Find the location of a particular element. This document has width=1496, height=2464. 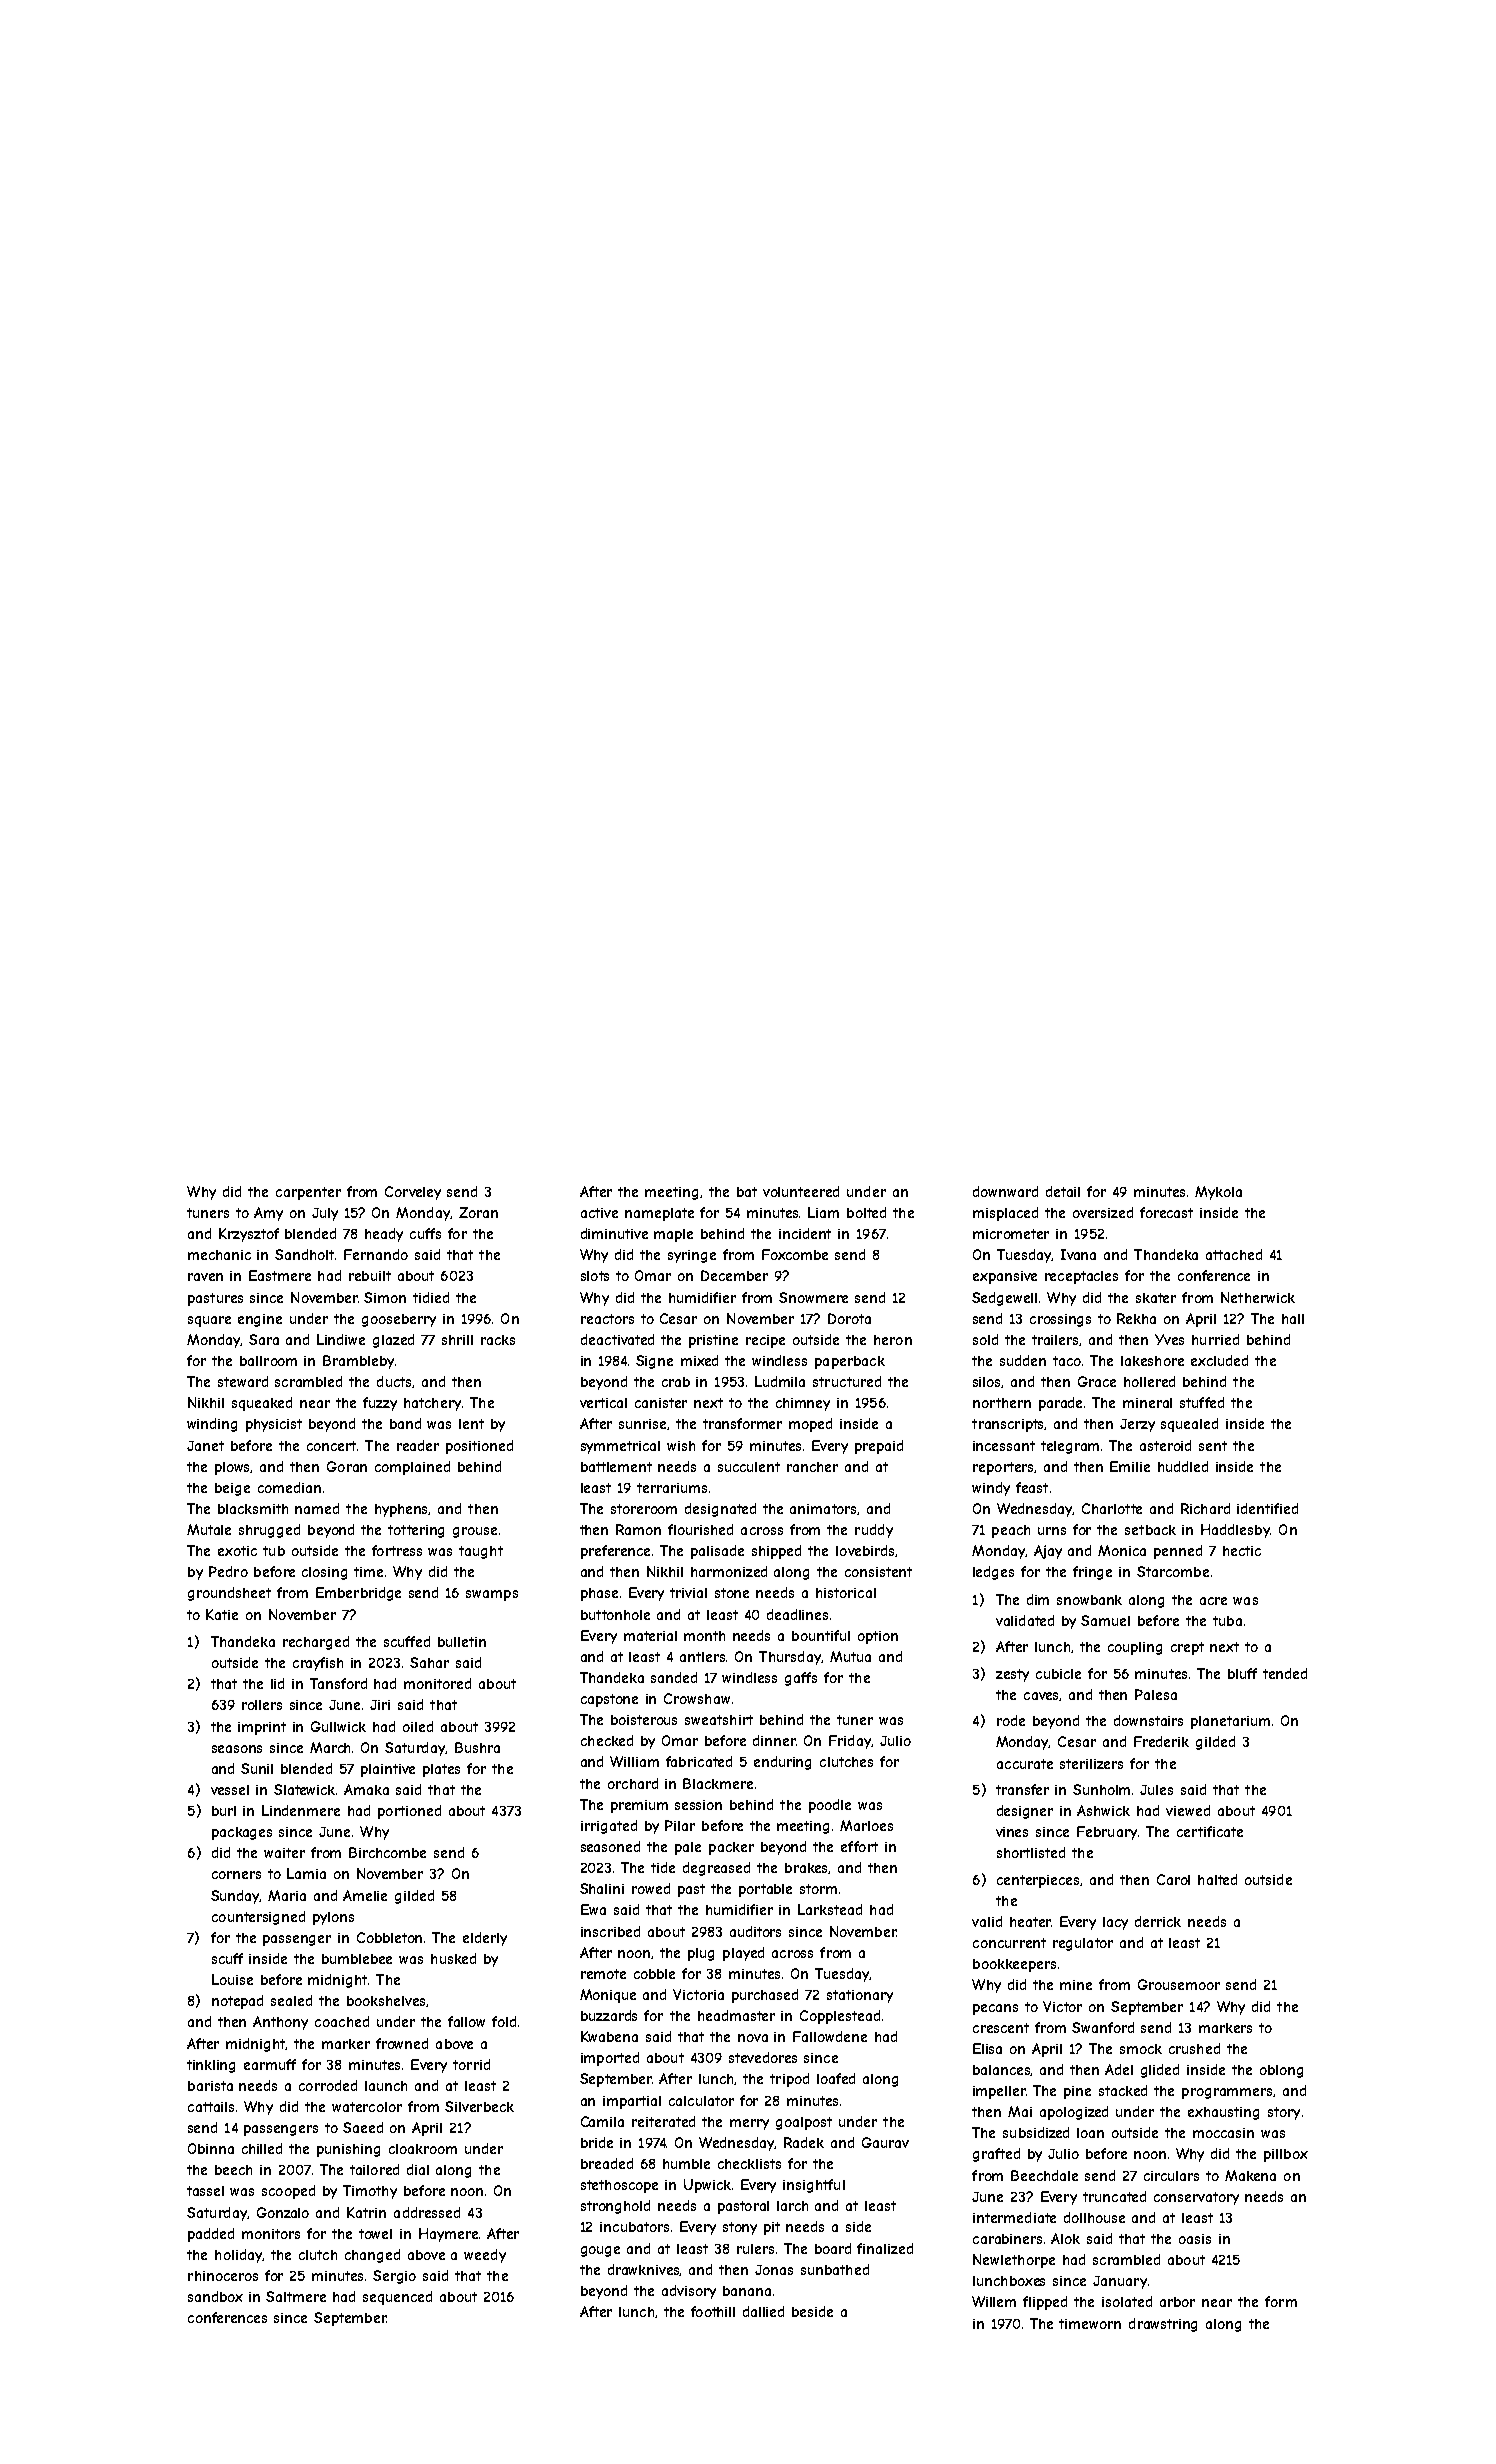

incident is located at coordinates (805, 1233).
